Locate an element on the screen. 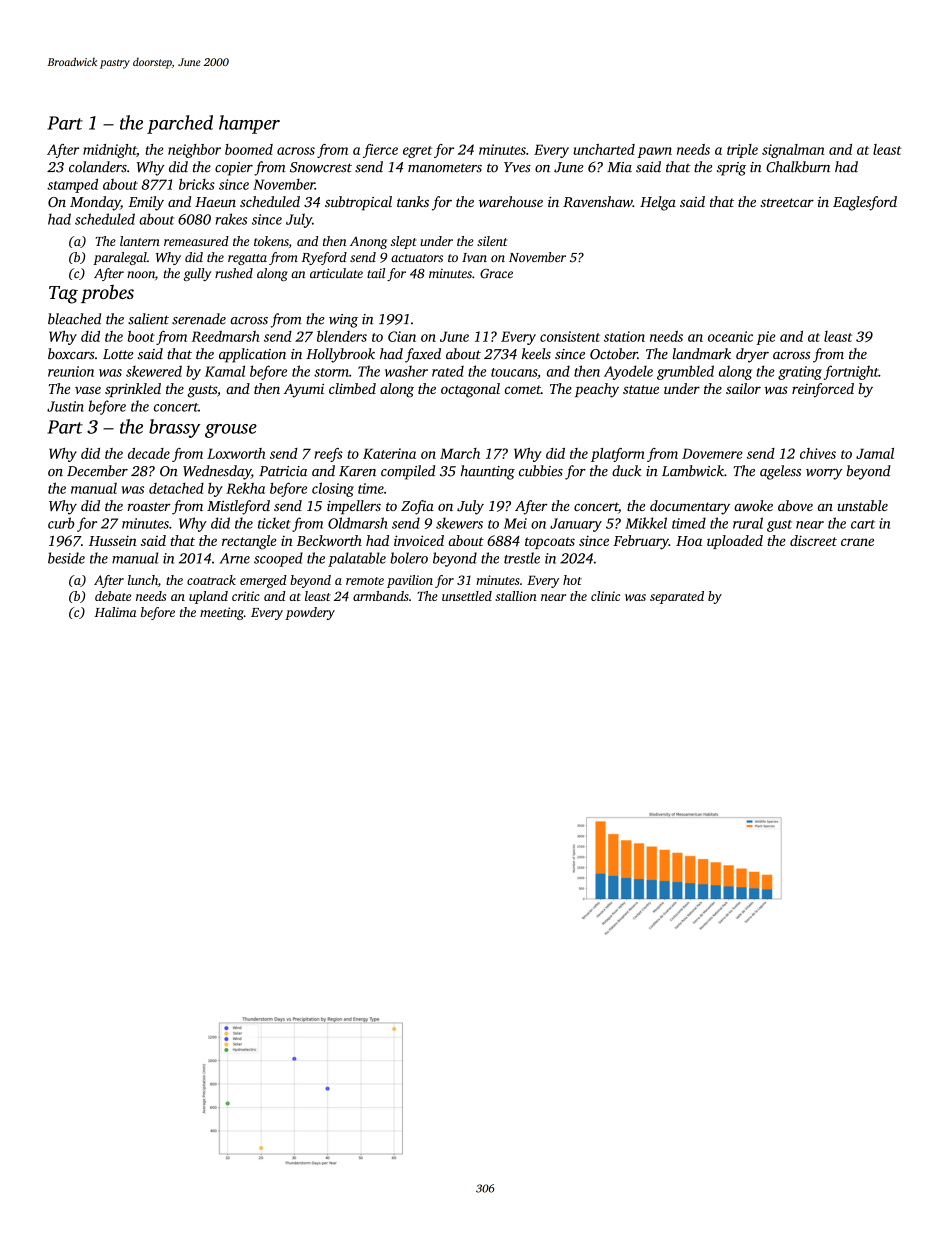  stallion is located at coordinates (516, 596).
